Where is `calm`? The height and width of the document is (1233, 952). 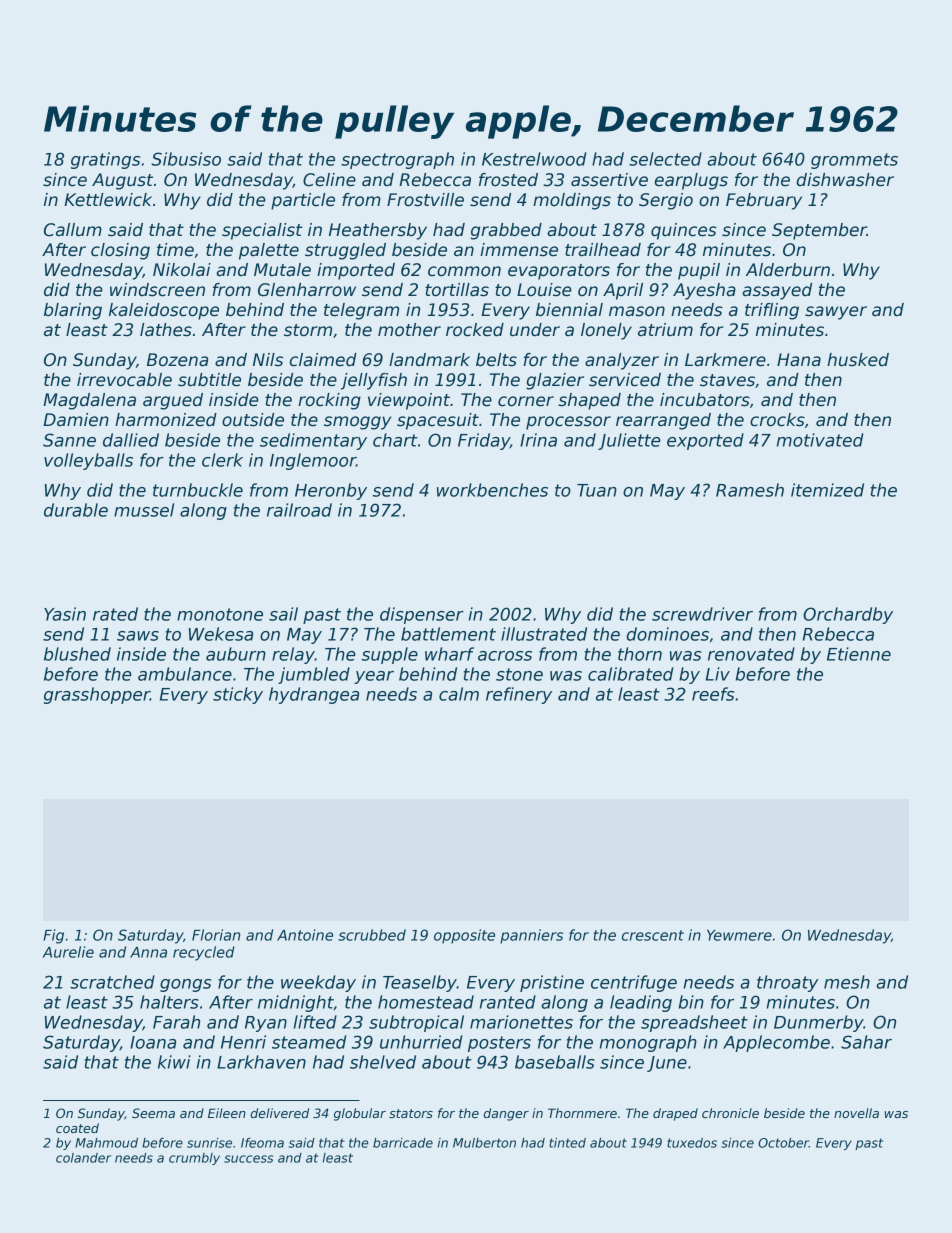
calm is located at coordinates (459, 694).
